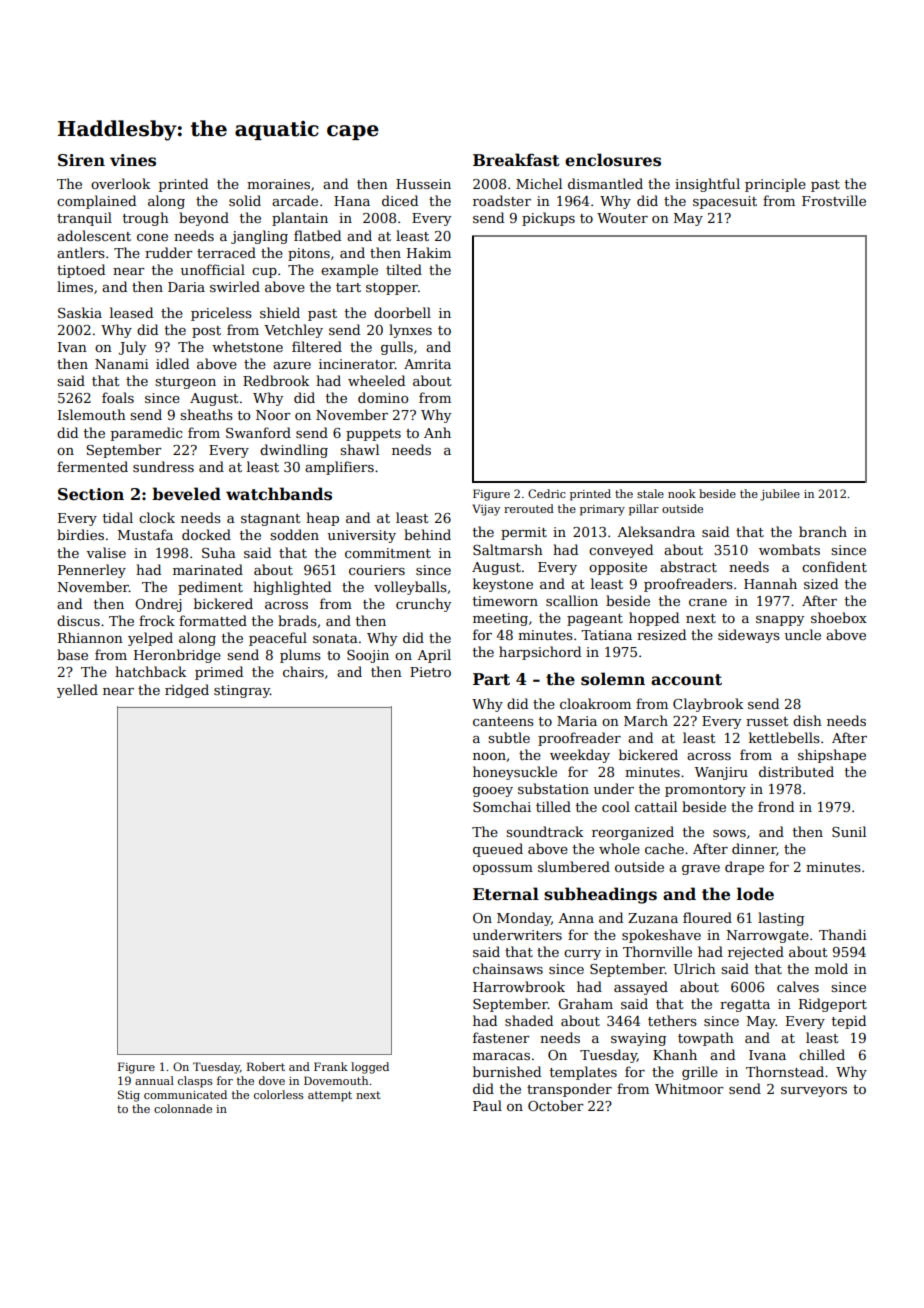 The width and height of the document is (924, 1308). I want to click on Robert, so click(266, 1066).
